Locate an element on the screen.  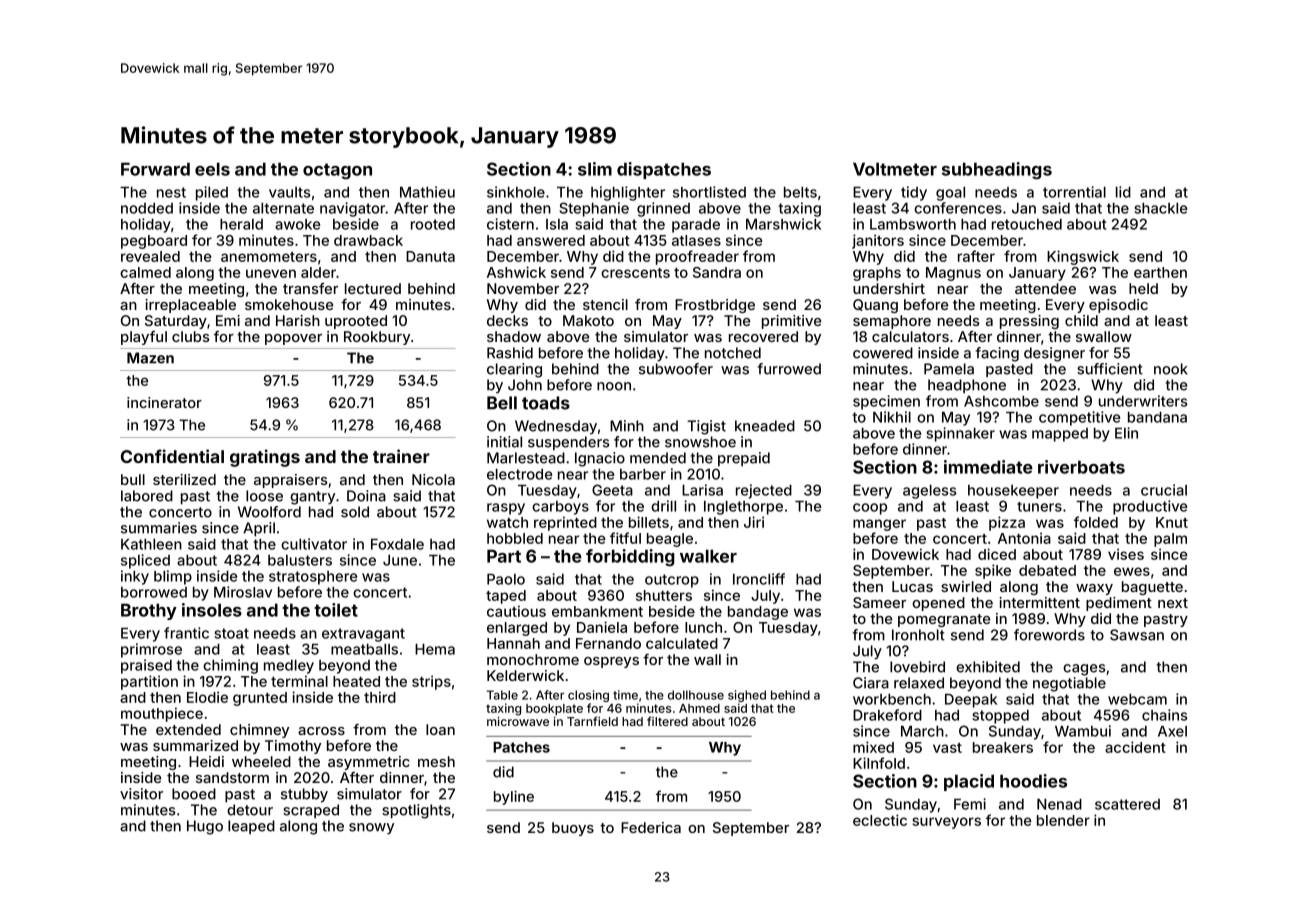
alder is located at coordinates (318, 272).
